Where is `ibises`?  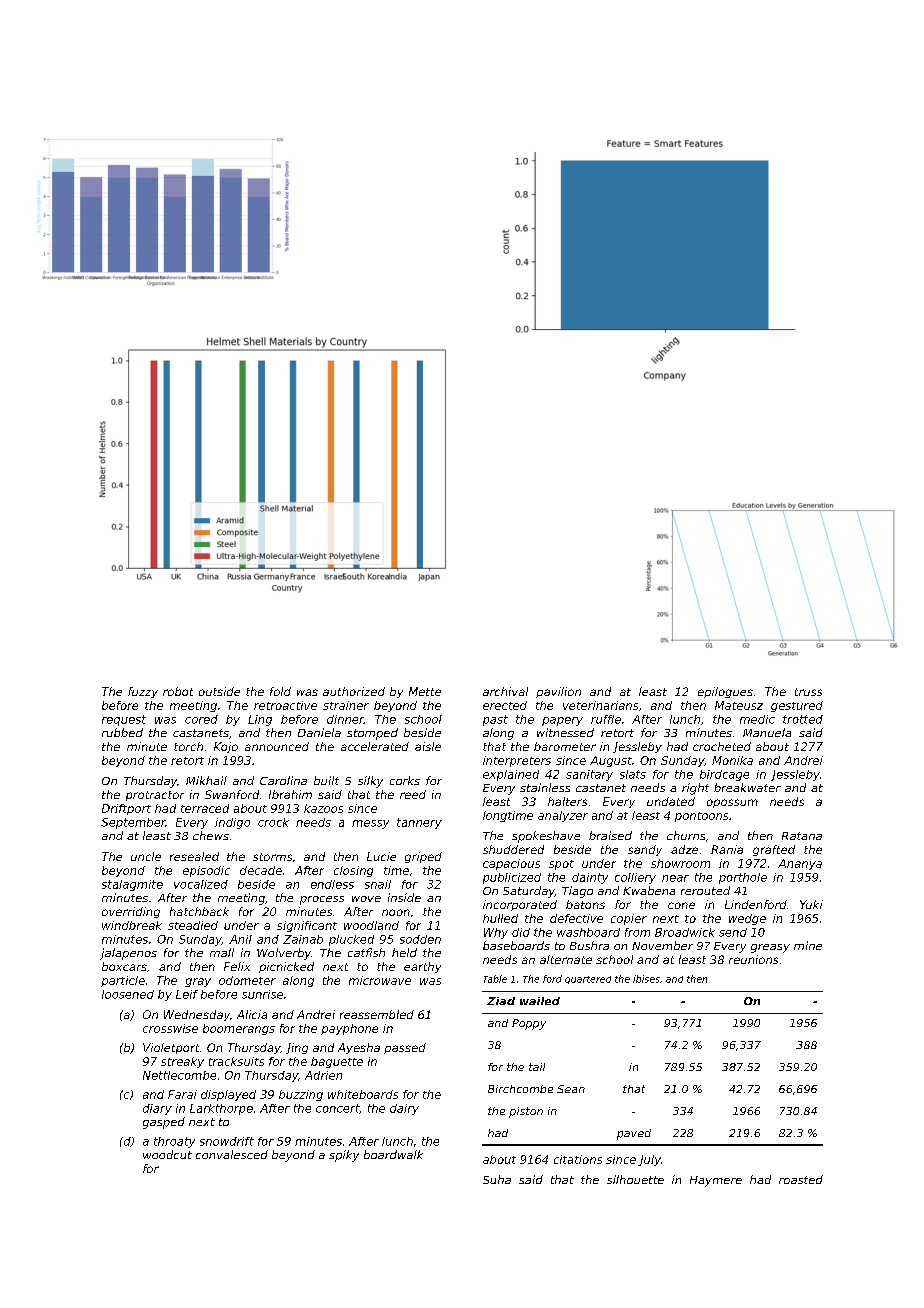
ibises is located at coordinates (646, 979).
